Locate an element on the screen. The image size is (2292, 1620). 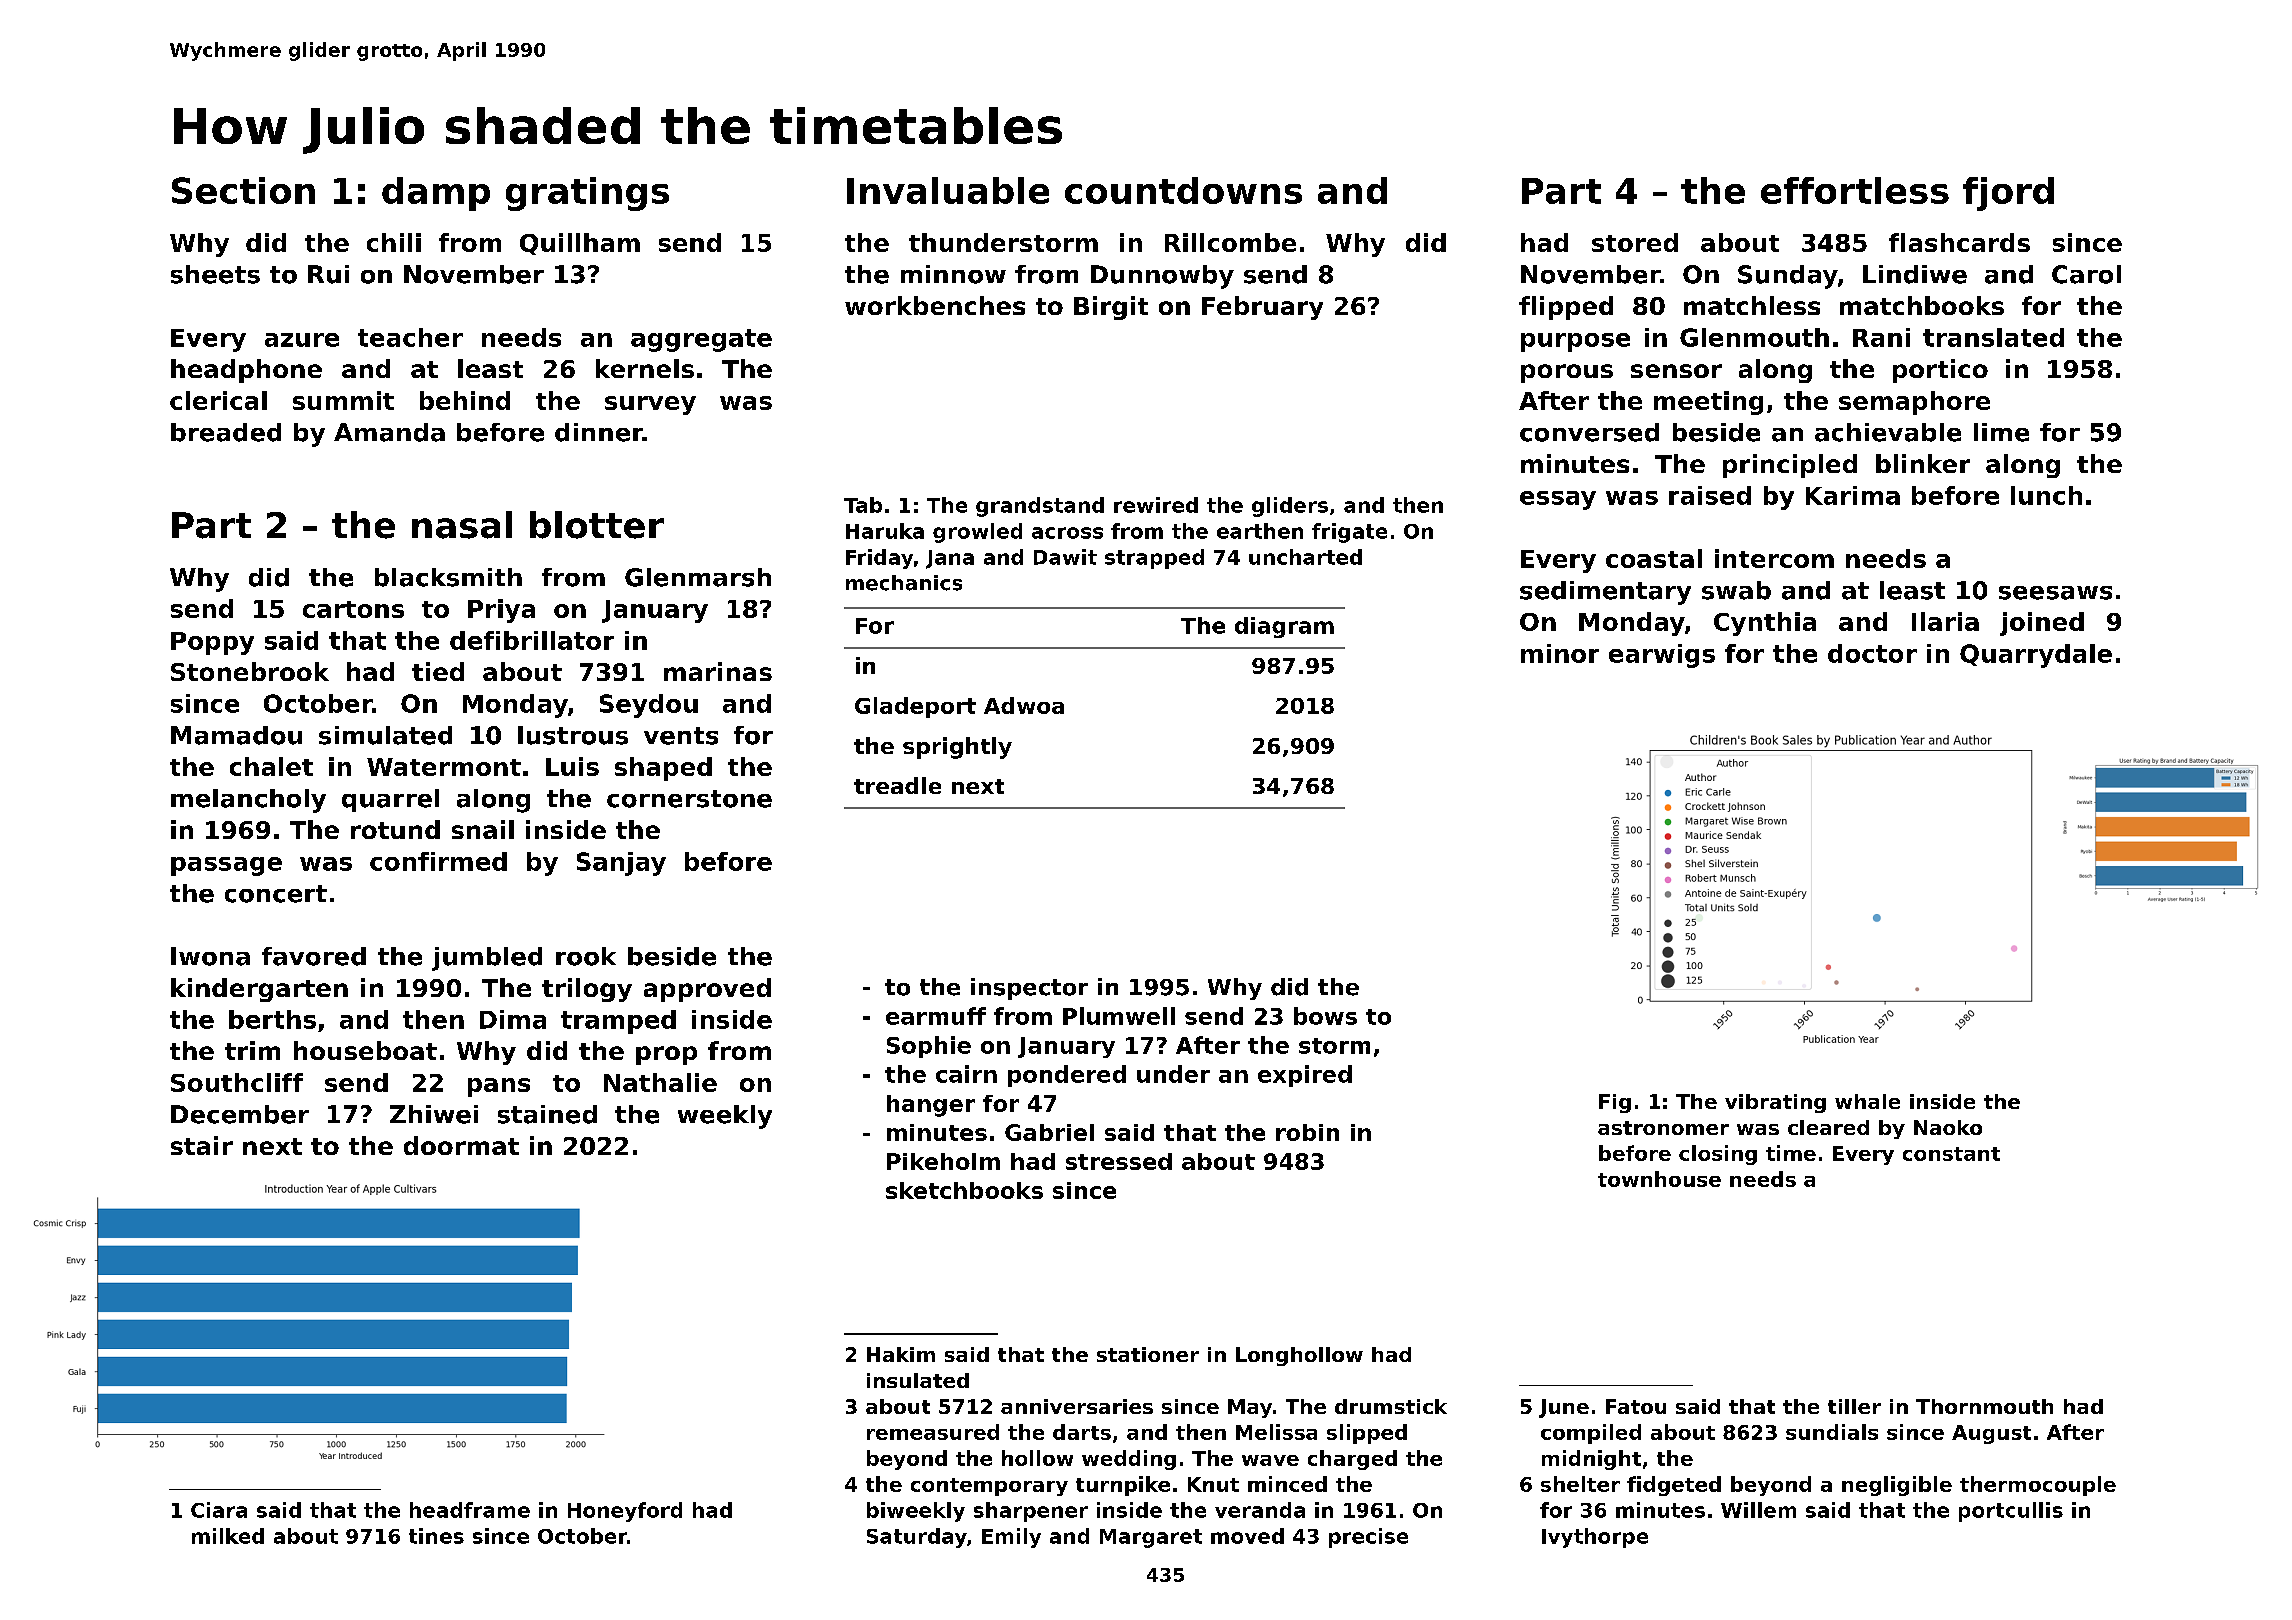
milked is located at coordinates (228, 1536).
